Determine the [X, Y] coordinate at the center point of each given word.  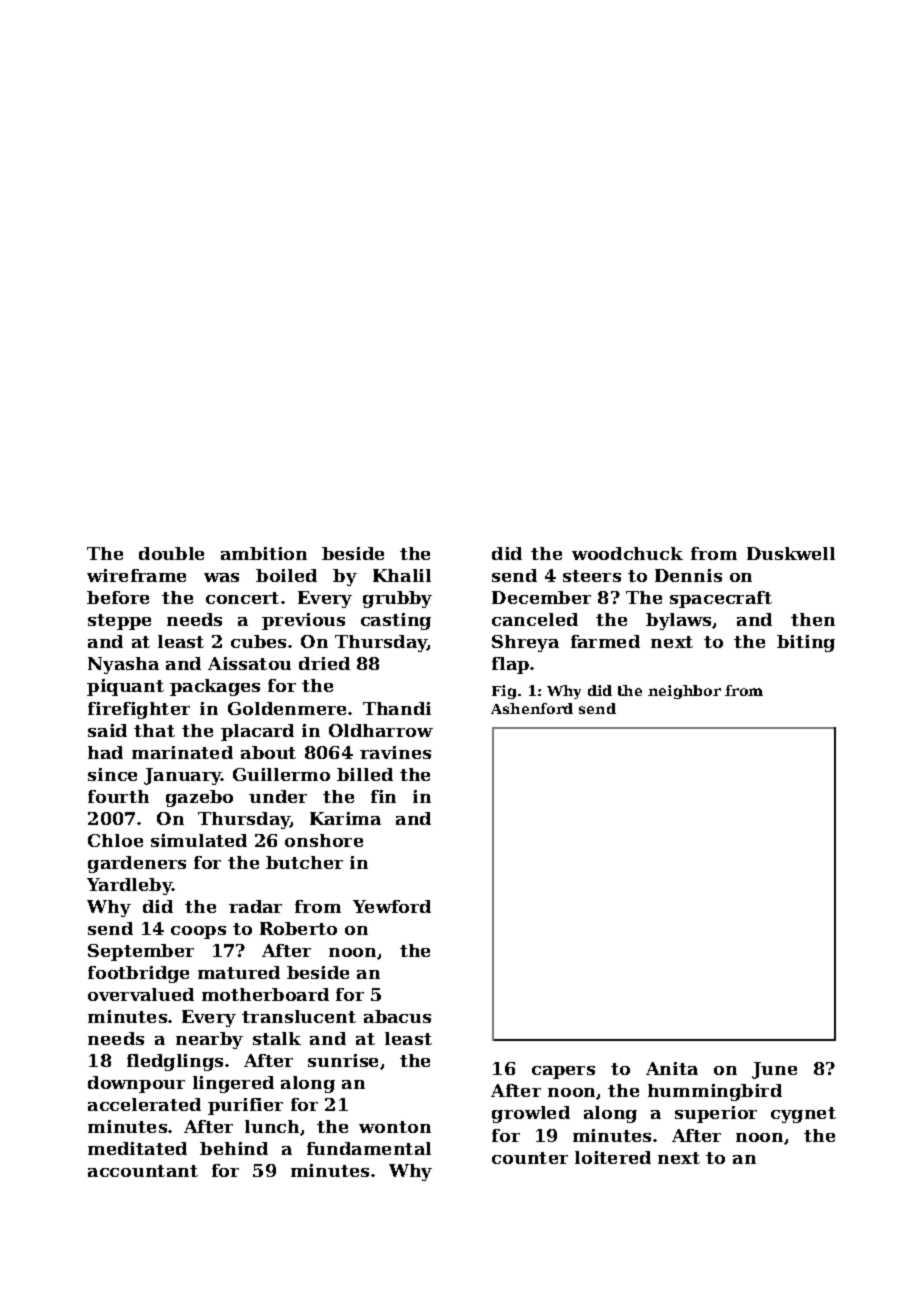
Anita [672, 1068]
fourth [118, 796]
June [774, 1070]
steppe [119, 622]
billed [365, 774]
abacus [397, 1016]
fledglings [175, 1062]
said [107, 730]
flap [510, 665]
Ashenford [532, 708]
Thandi [397, 708]
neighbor [684, 692]
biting [806, 643]
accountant [143, 1171]
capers [563, 1072]
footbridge [138, 974]
